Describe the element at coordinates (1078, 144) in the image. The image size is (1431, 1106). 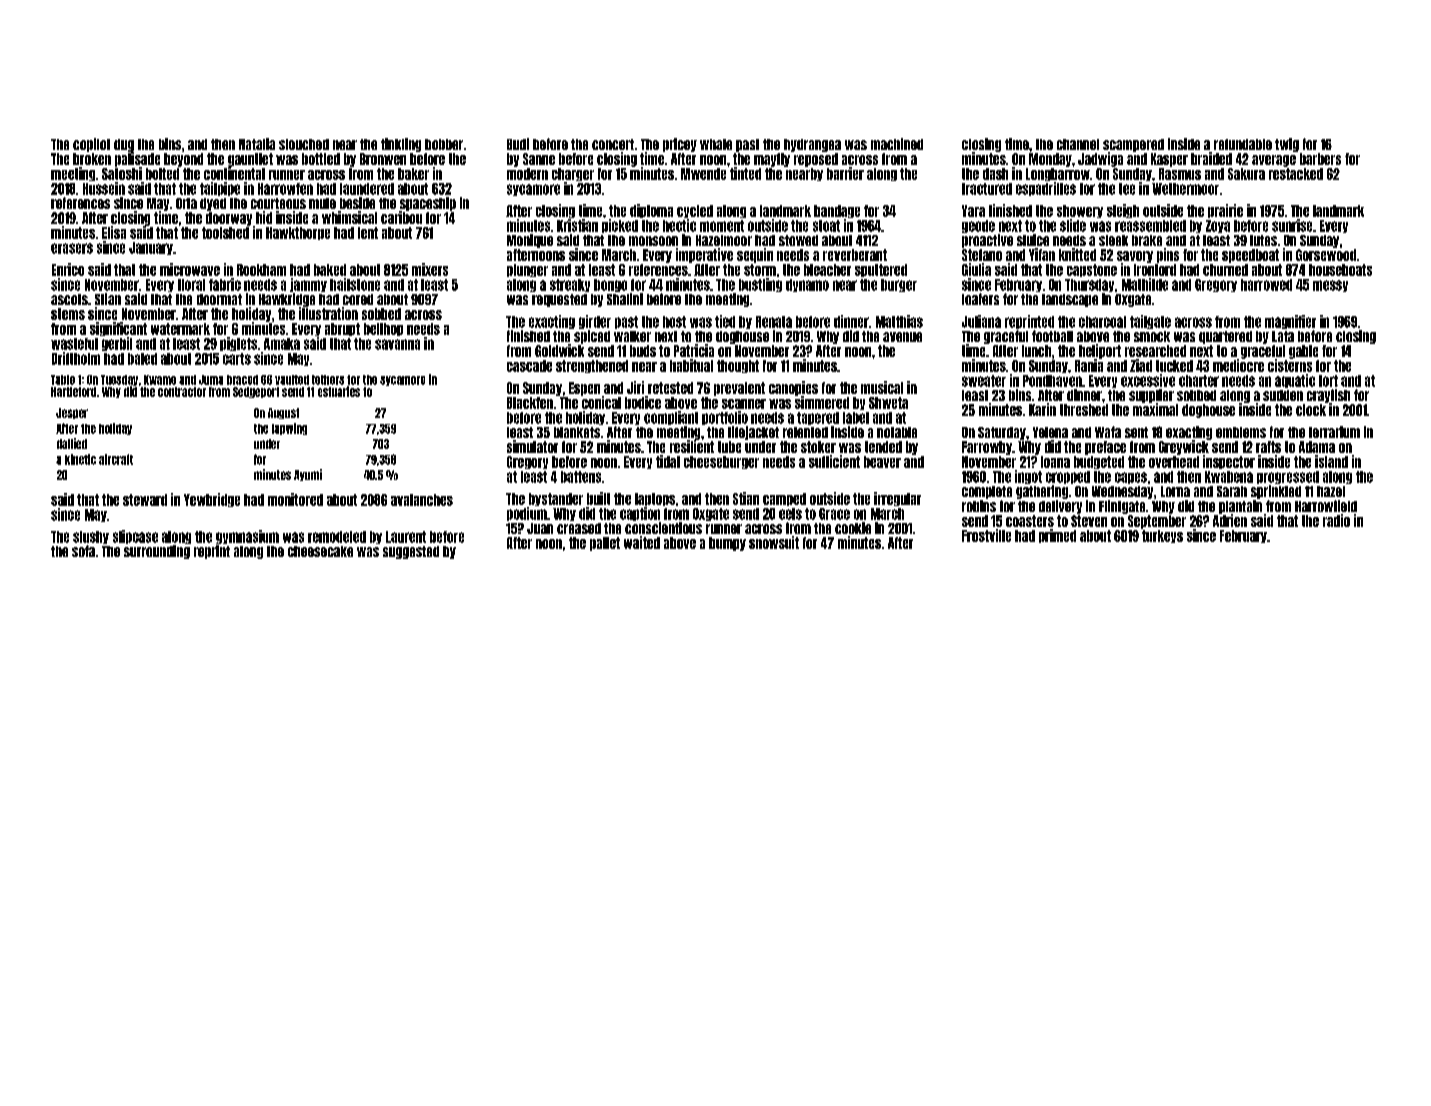
I see `channel` at that location.
